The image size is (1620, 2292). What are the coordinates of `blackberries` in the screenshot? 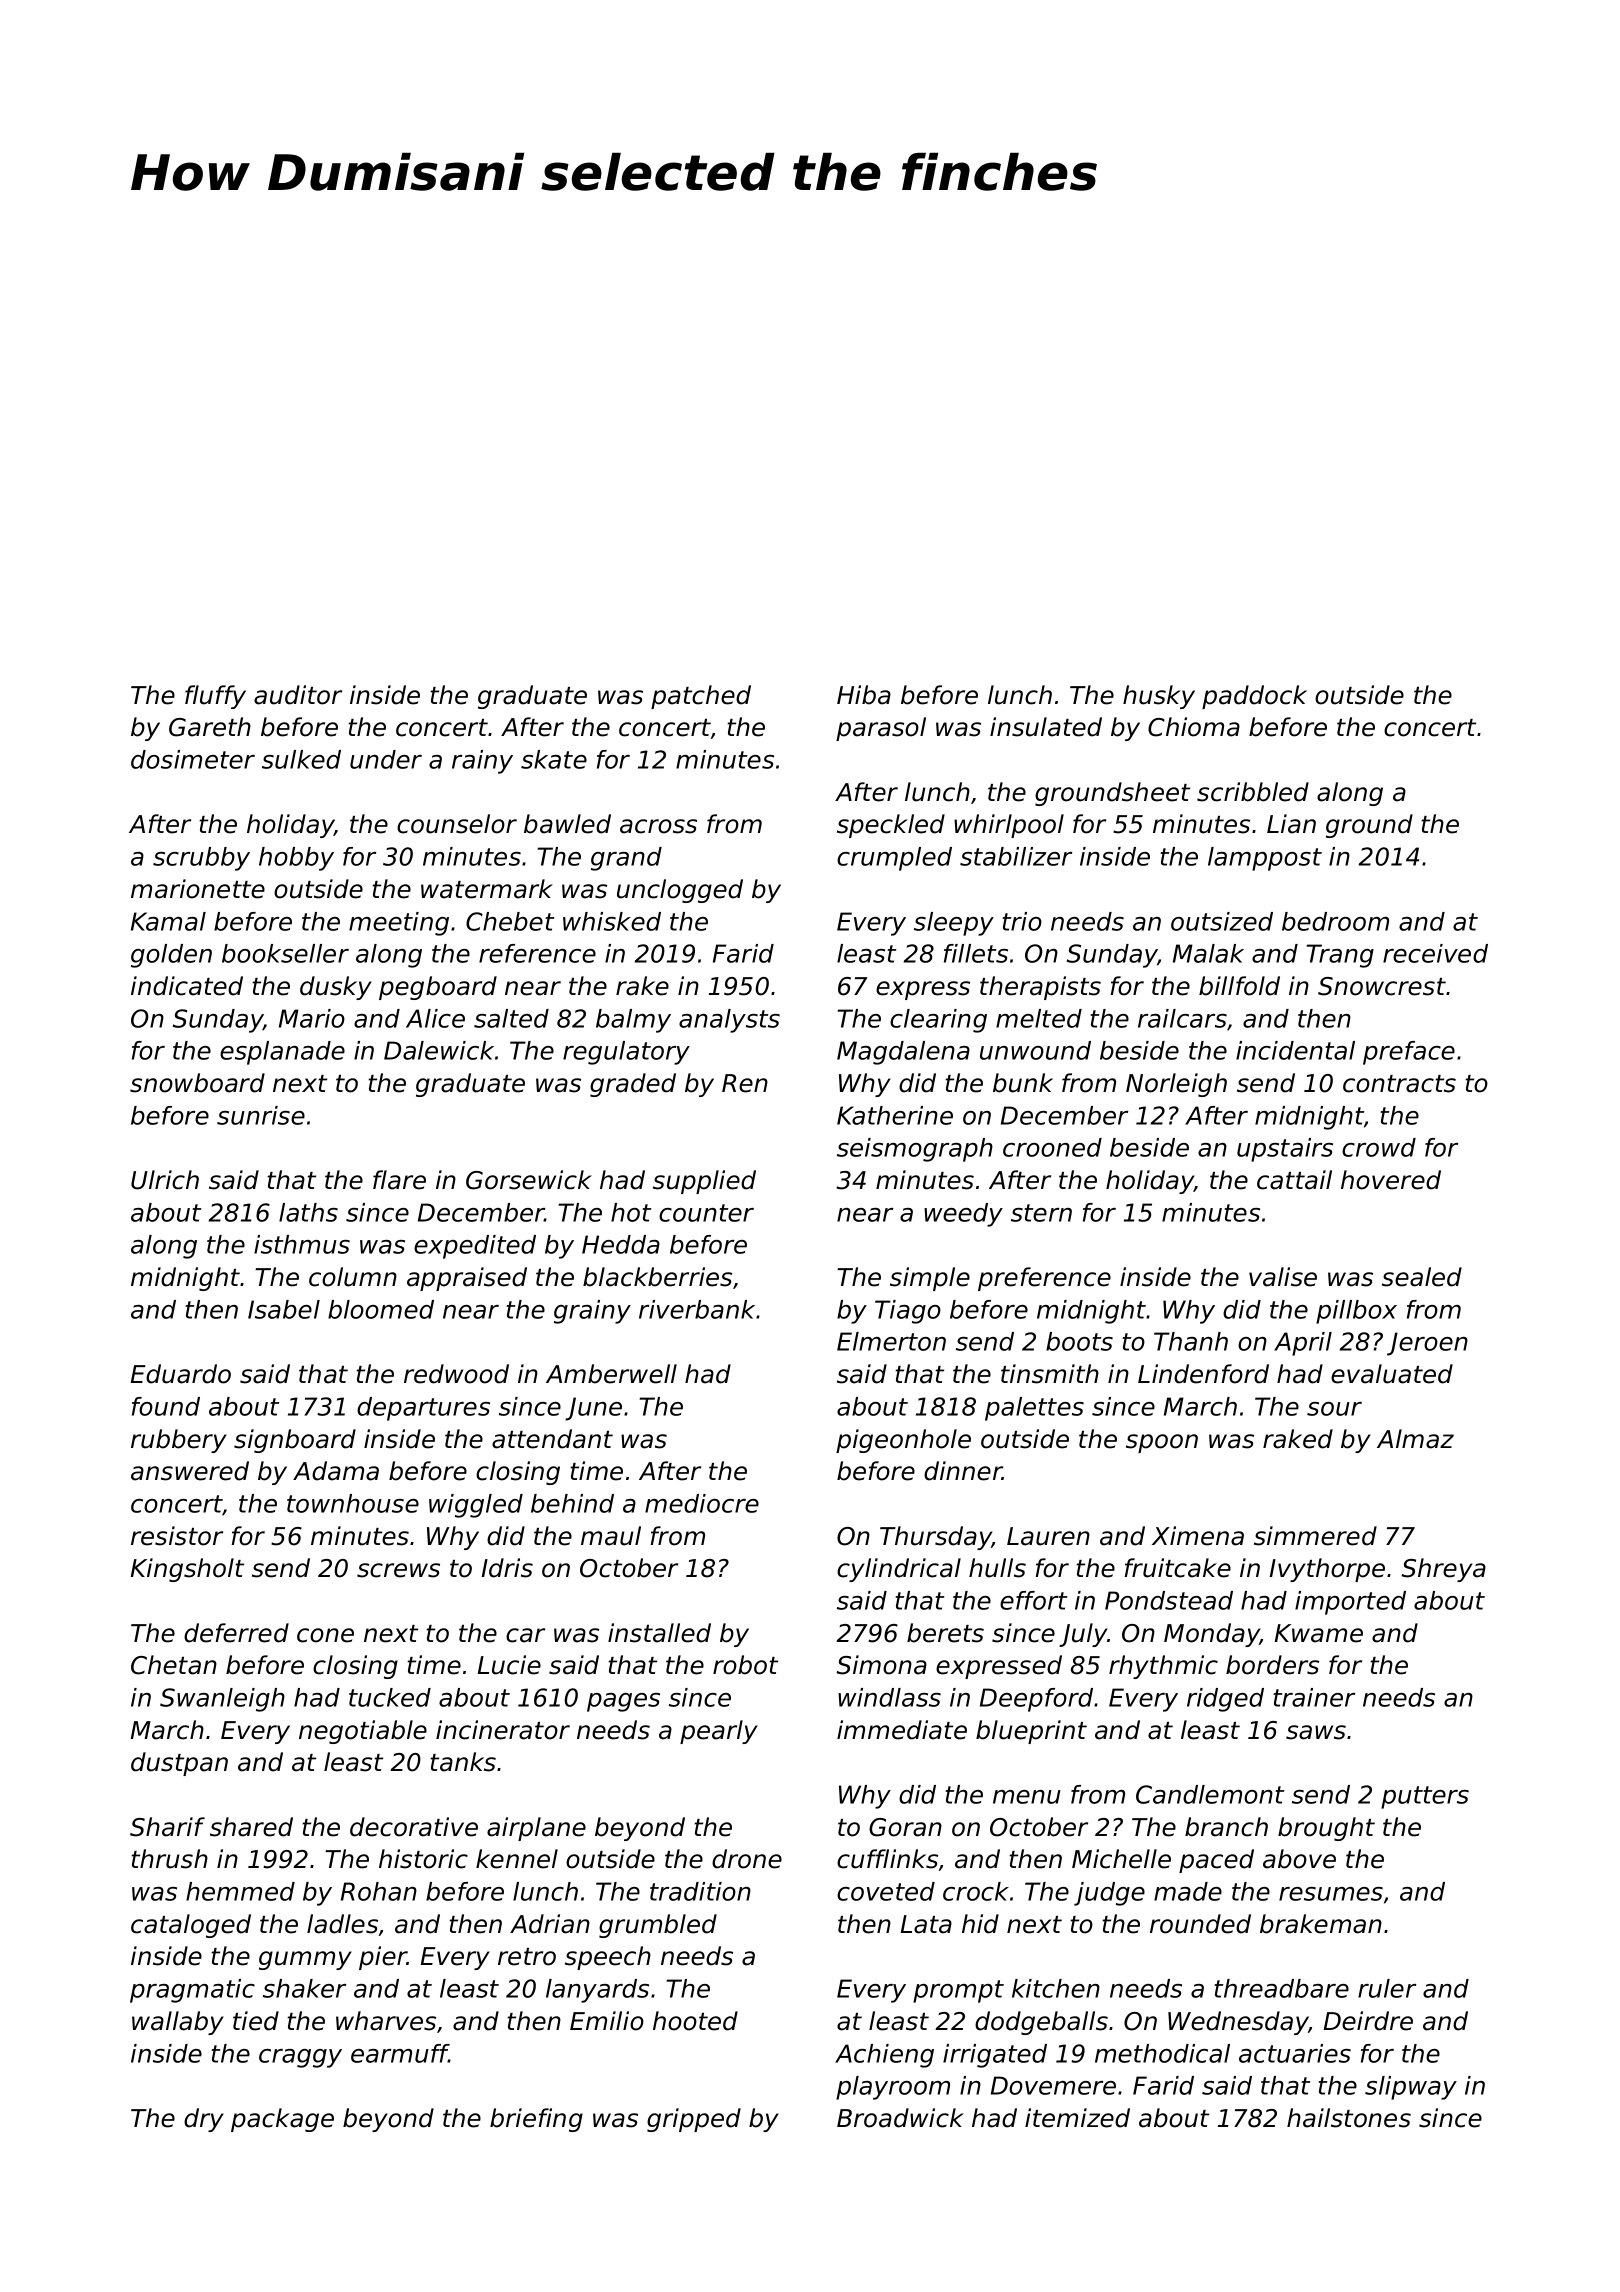 It's located at (657, 1277).
